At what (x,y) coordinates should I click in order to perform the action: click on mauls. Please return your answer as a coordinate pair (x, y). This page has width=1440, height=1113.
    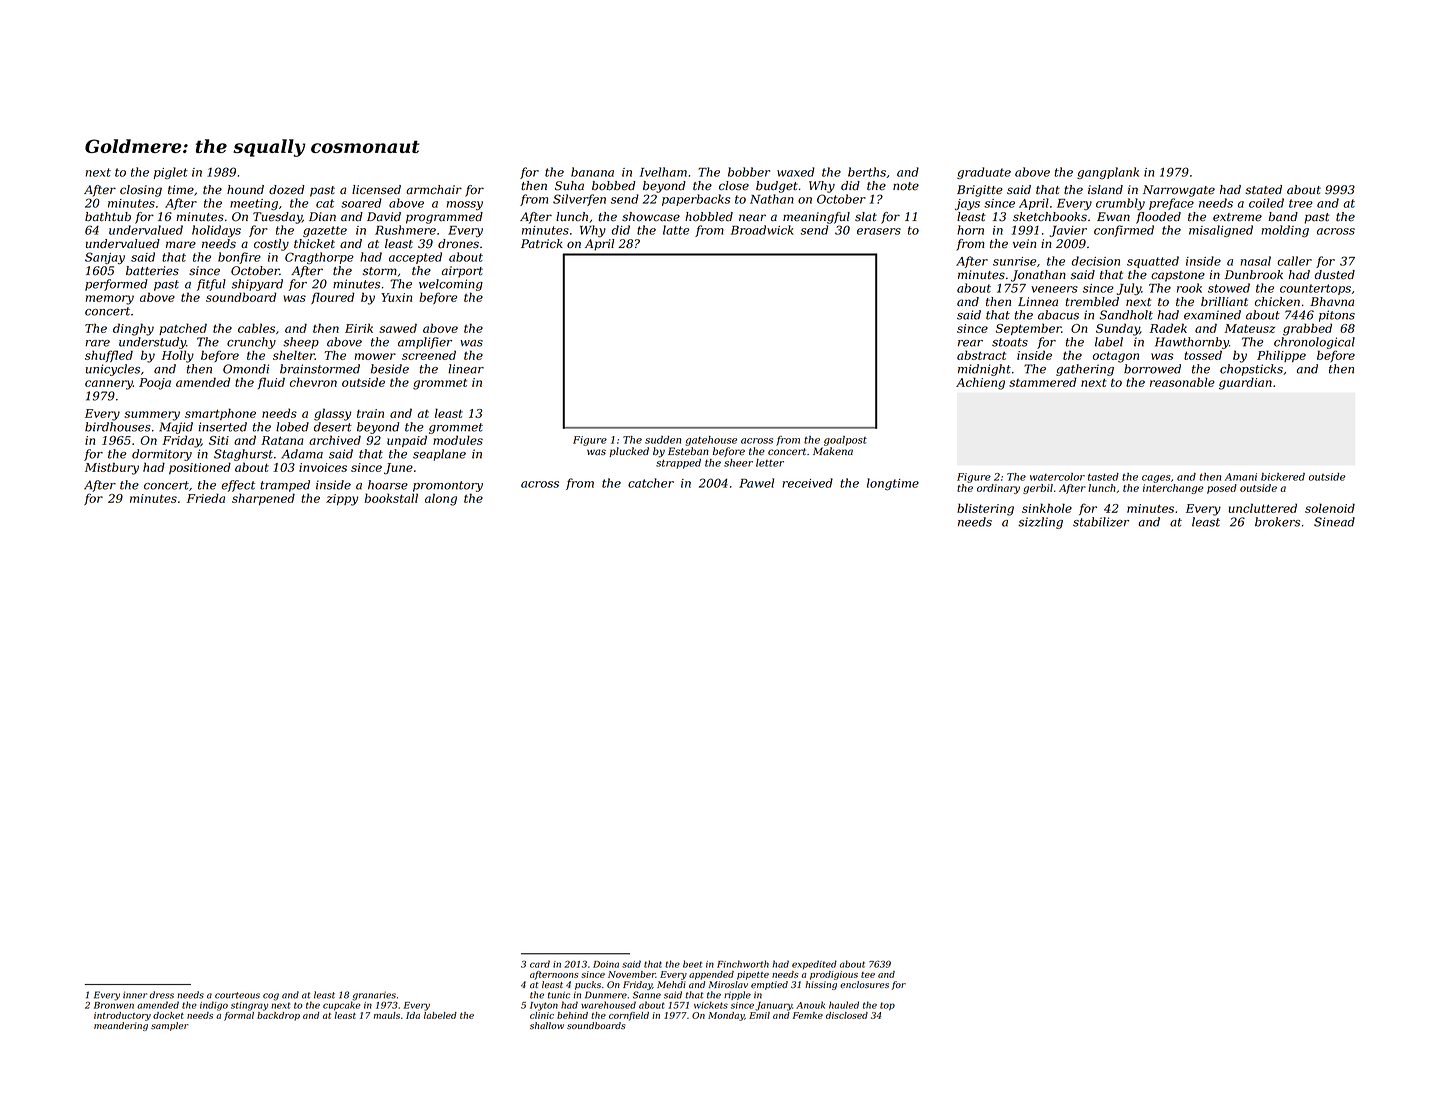
    Looking at the image, I should click on (387, 1015).
